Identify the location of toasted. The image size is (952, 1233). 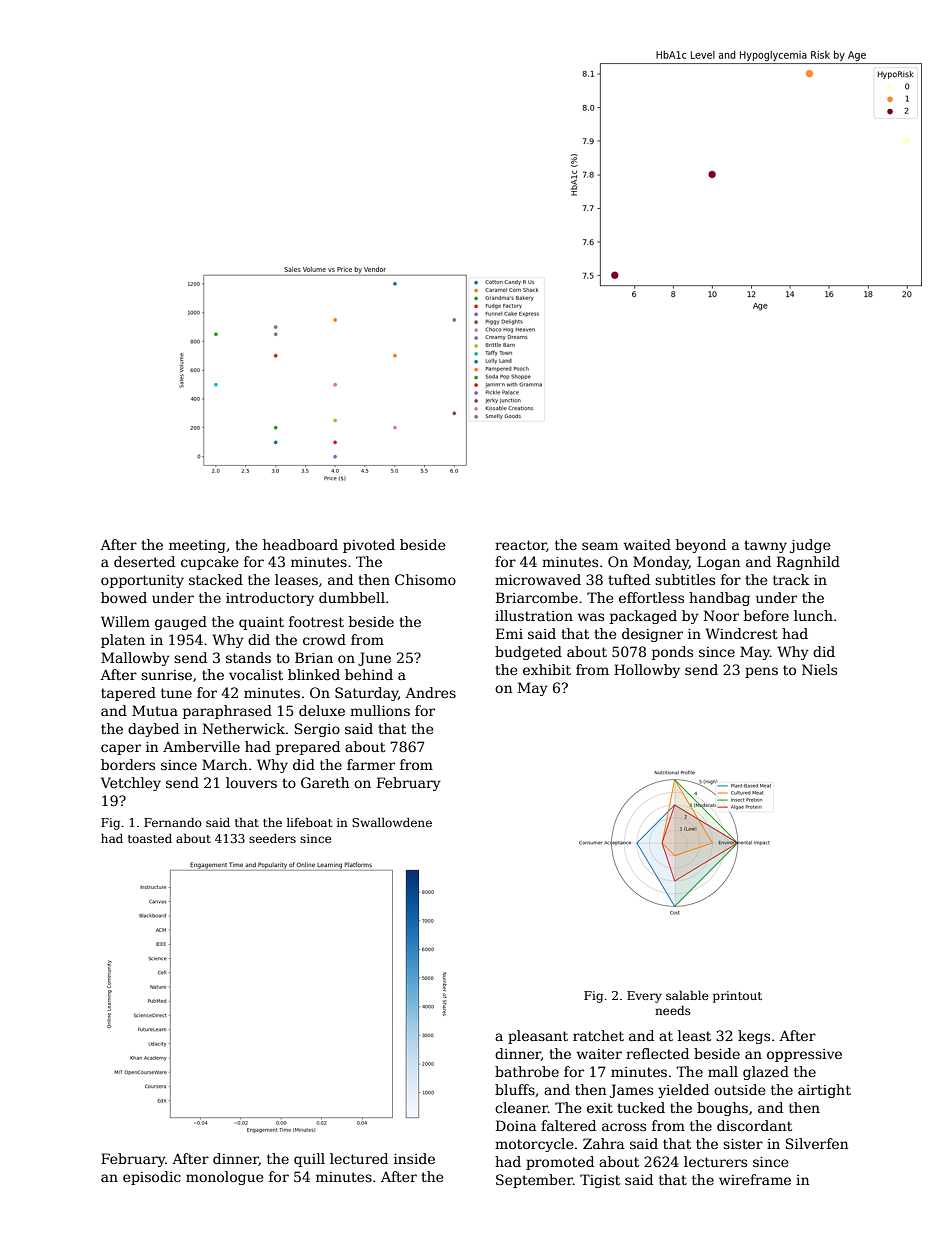
(150, 838).
